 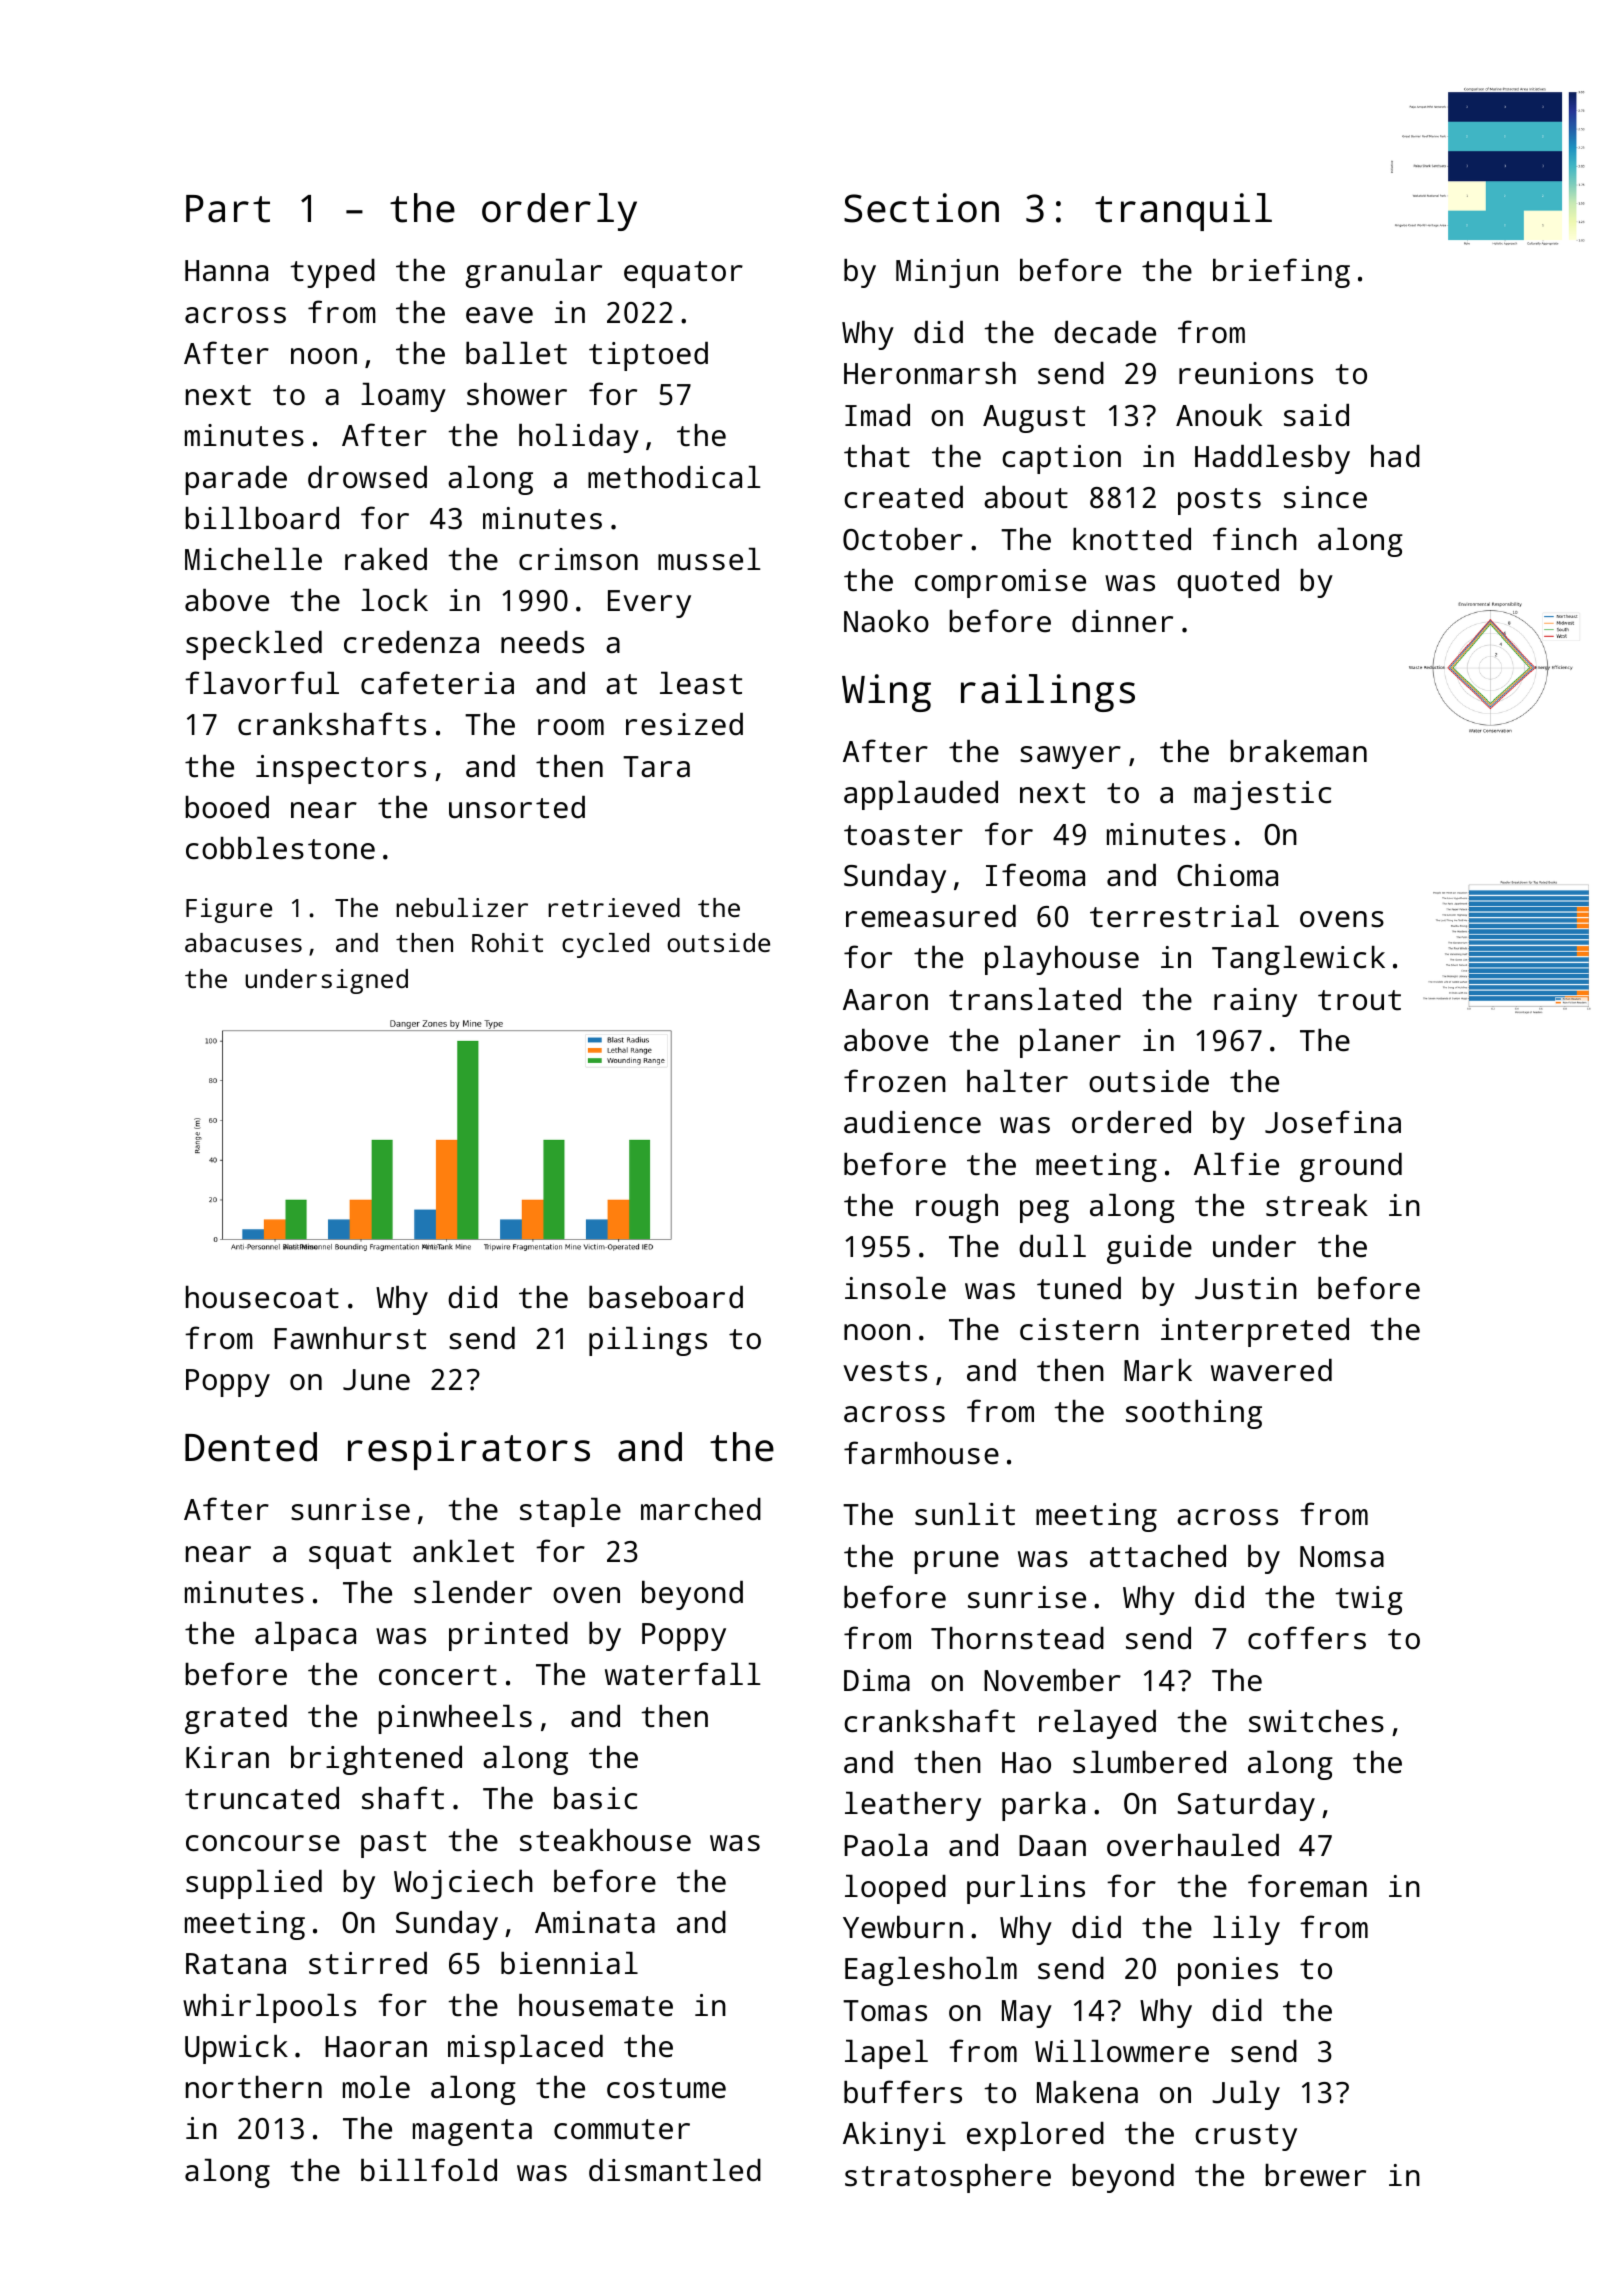 What do you see at coordinates (403, 397) in the page?
I see `loamy` at bounding box center [403, 397].
